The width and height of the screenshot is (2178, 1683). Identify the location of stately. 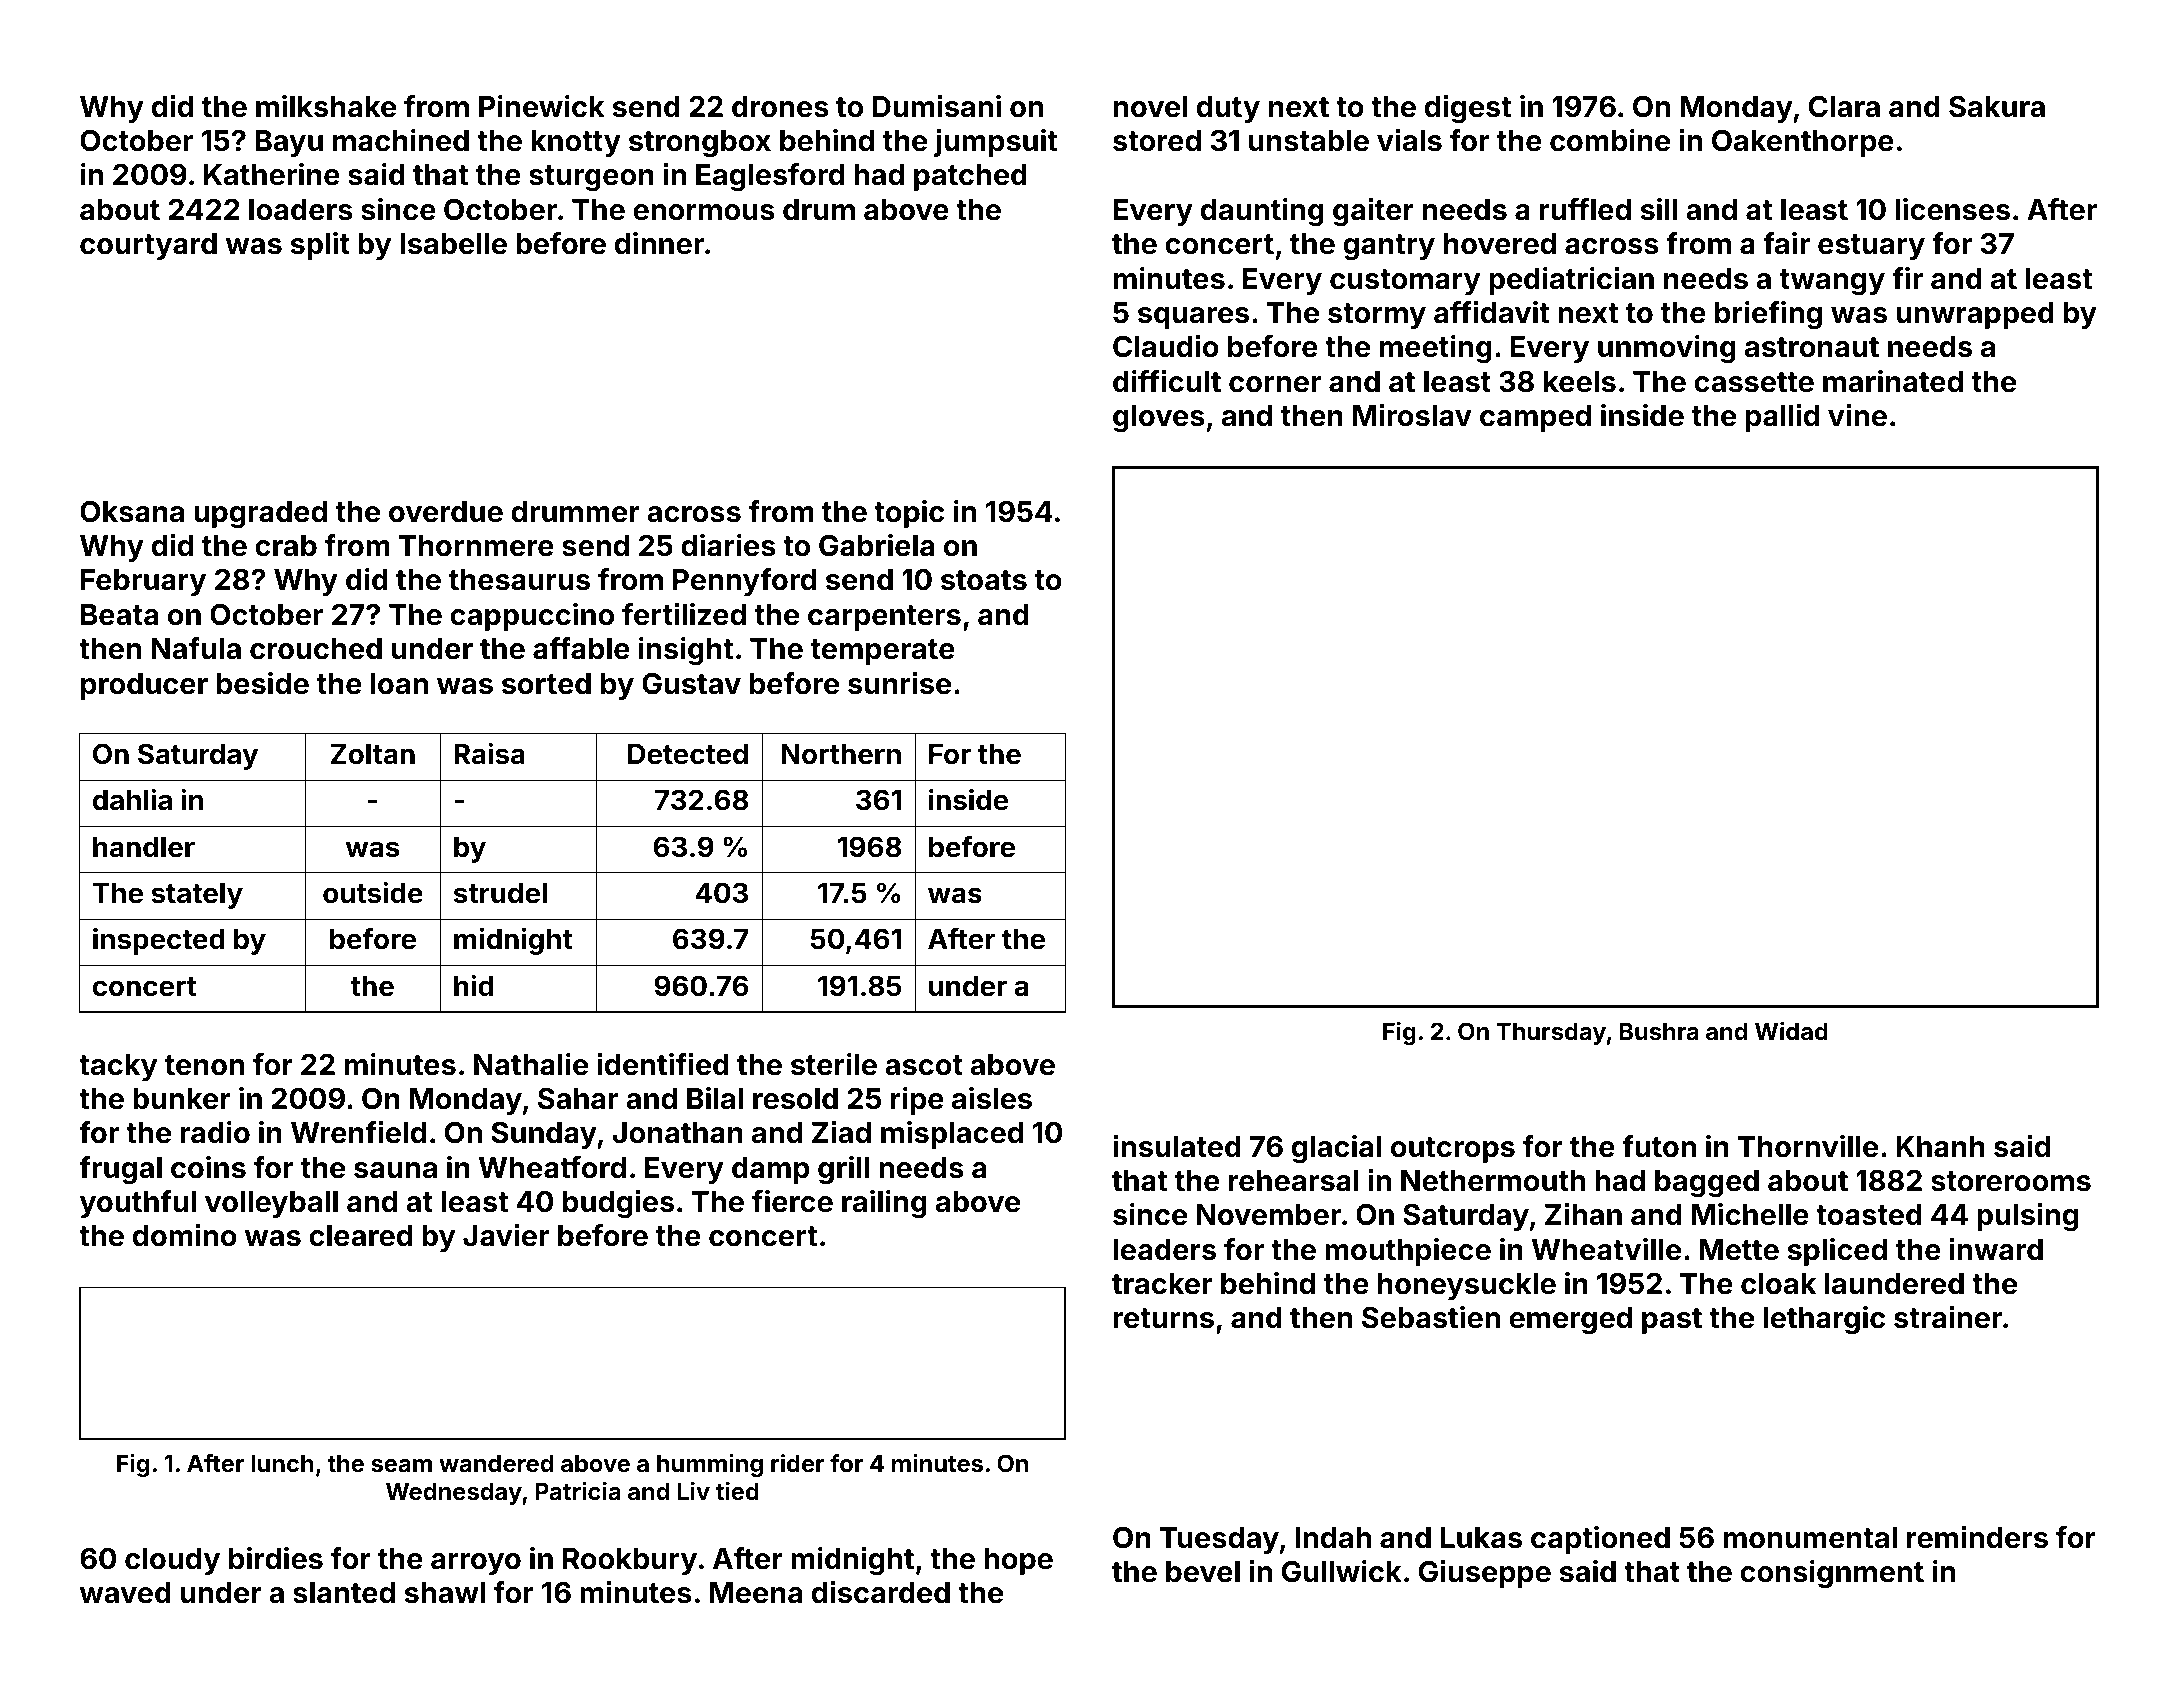
(197, 896).
